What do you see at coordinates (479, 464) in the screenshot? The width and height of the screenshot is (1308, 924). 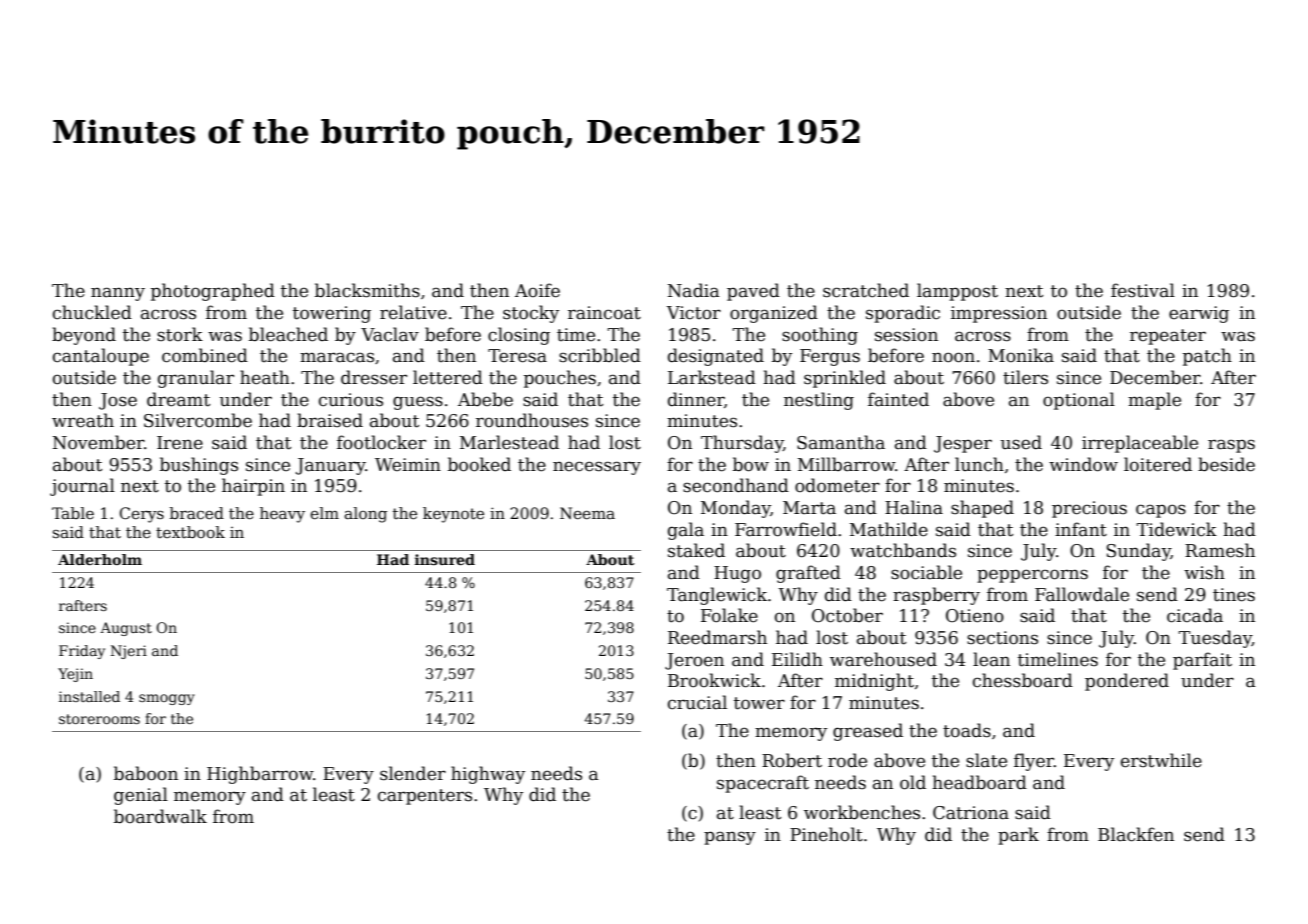 I see `booked` at bounding box center [479, 464].
